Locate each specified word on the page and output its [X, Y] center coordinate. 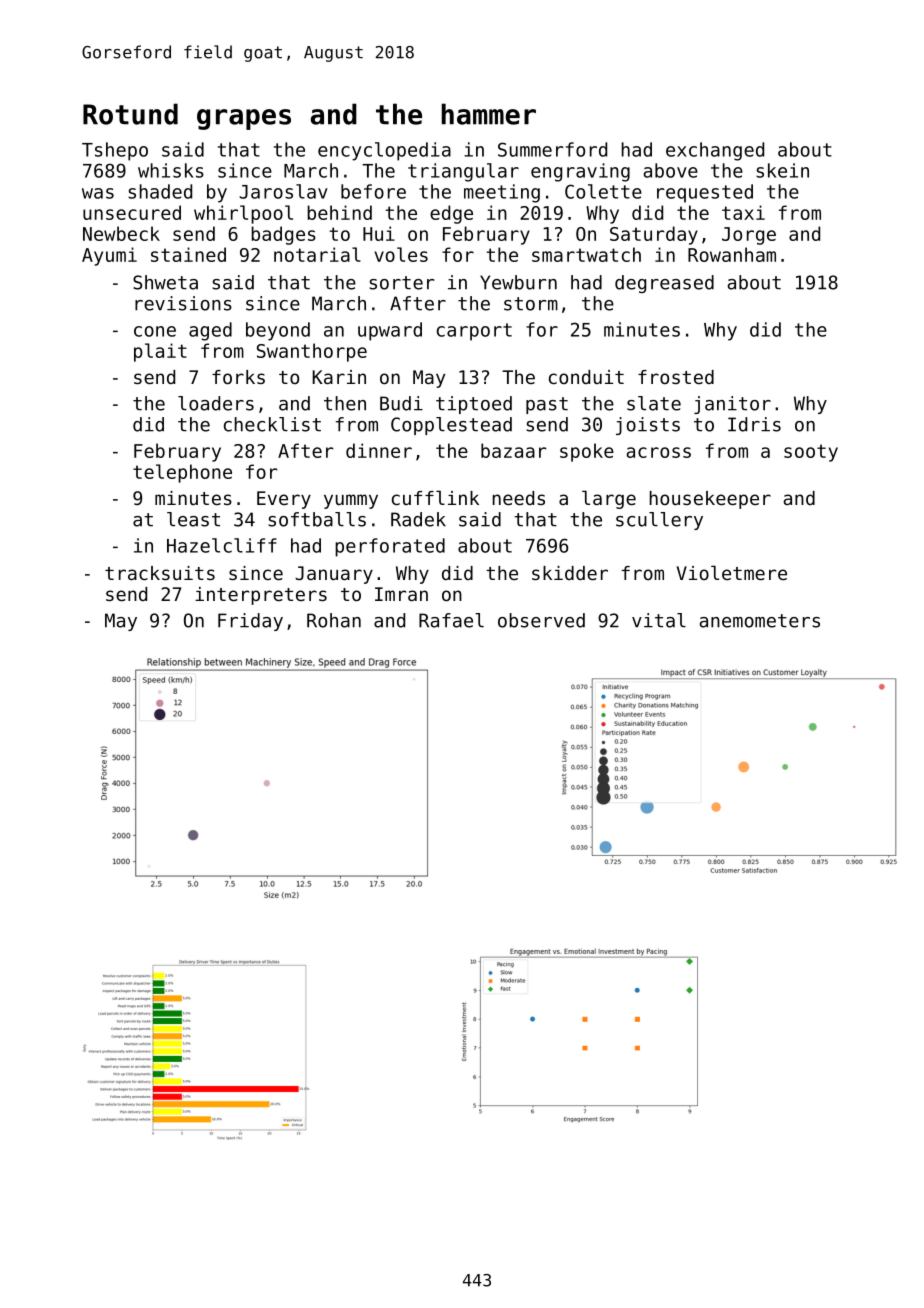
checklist [272, 424]
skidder [570, 573]
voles [401, 254]
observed [541, 620]
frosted [676, 377]
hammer [489, 114]
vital [659, 620]
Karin [339, 377]
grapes [244, 119]
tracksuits [160, 573]
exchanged [715, 151]
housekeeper [710, 500]
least [193, 519]
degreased [664, 284]
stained [188, 254]
